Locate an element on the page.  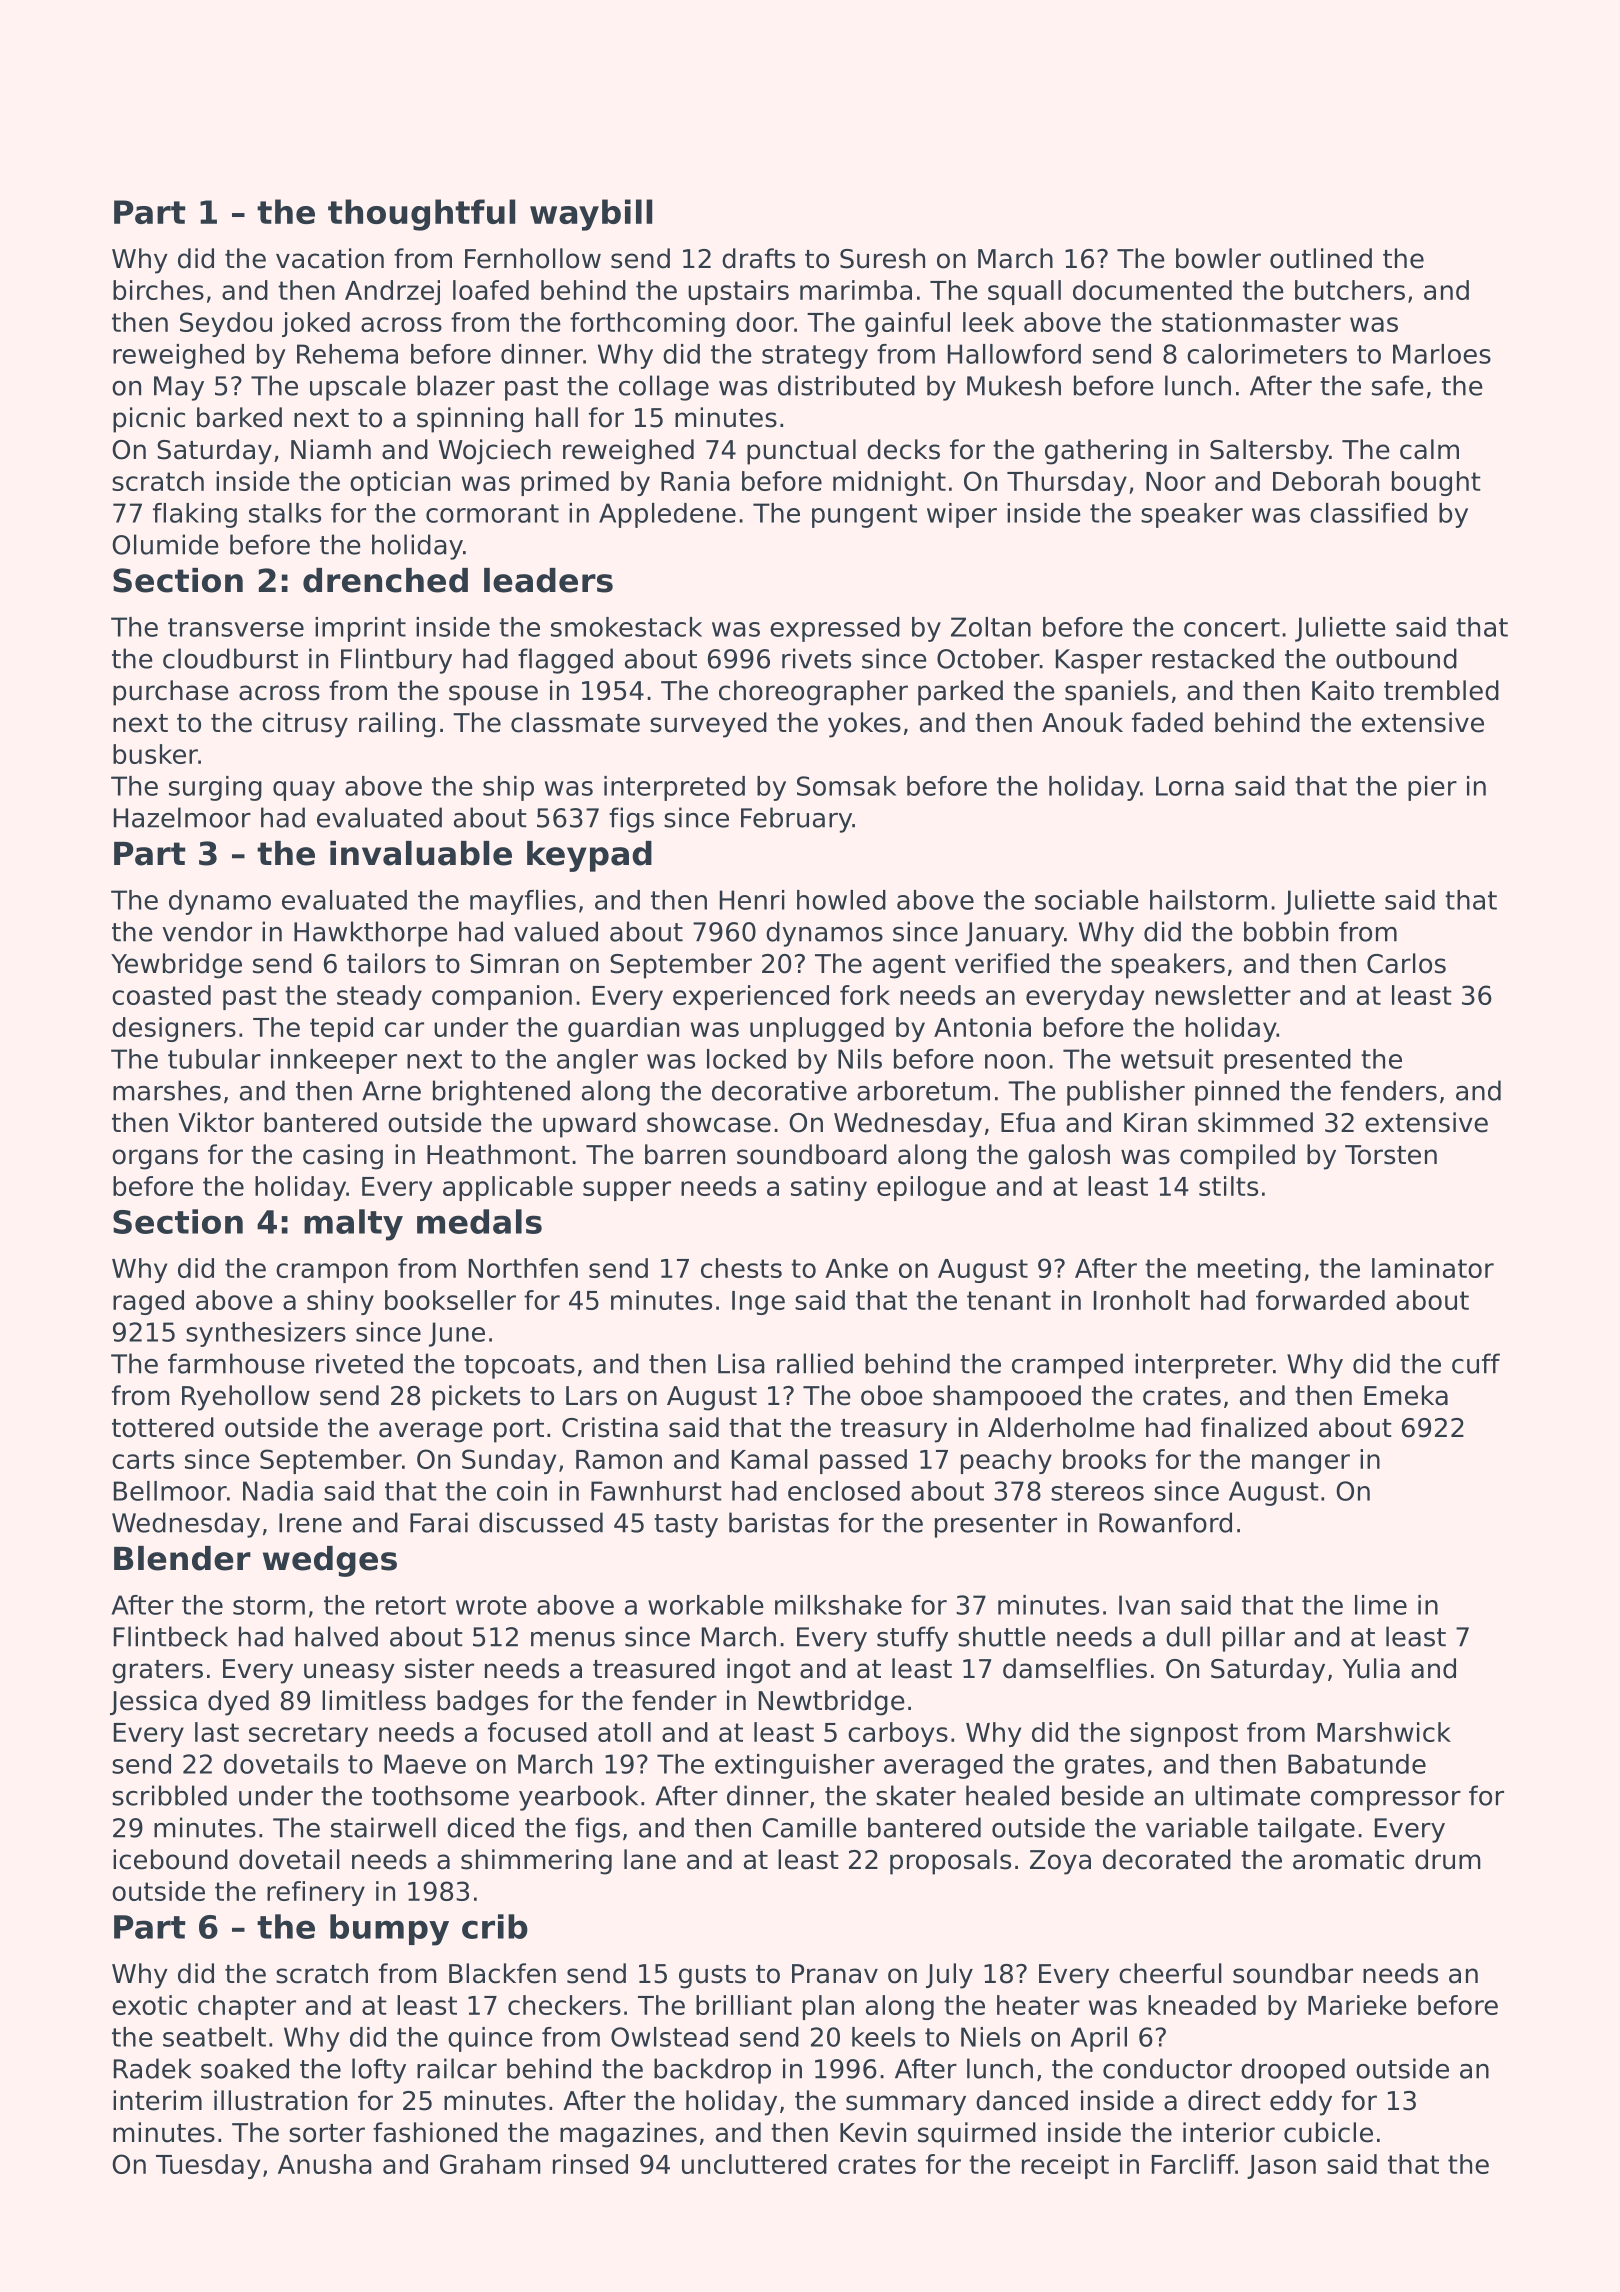
organs is located at coordinates (155, 1159).
